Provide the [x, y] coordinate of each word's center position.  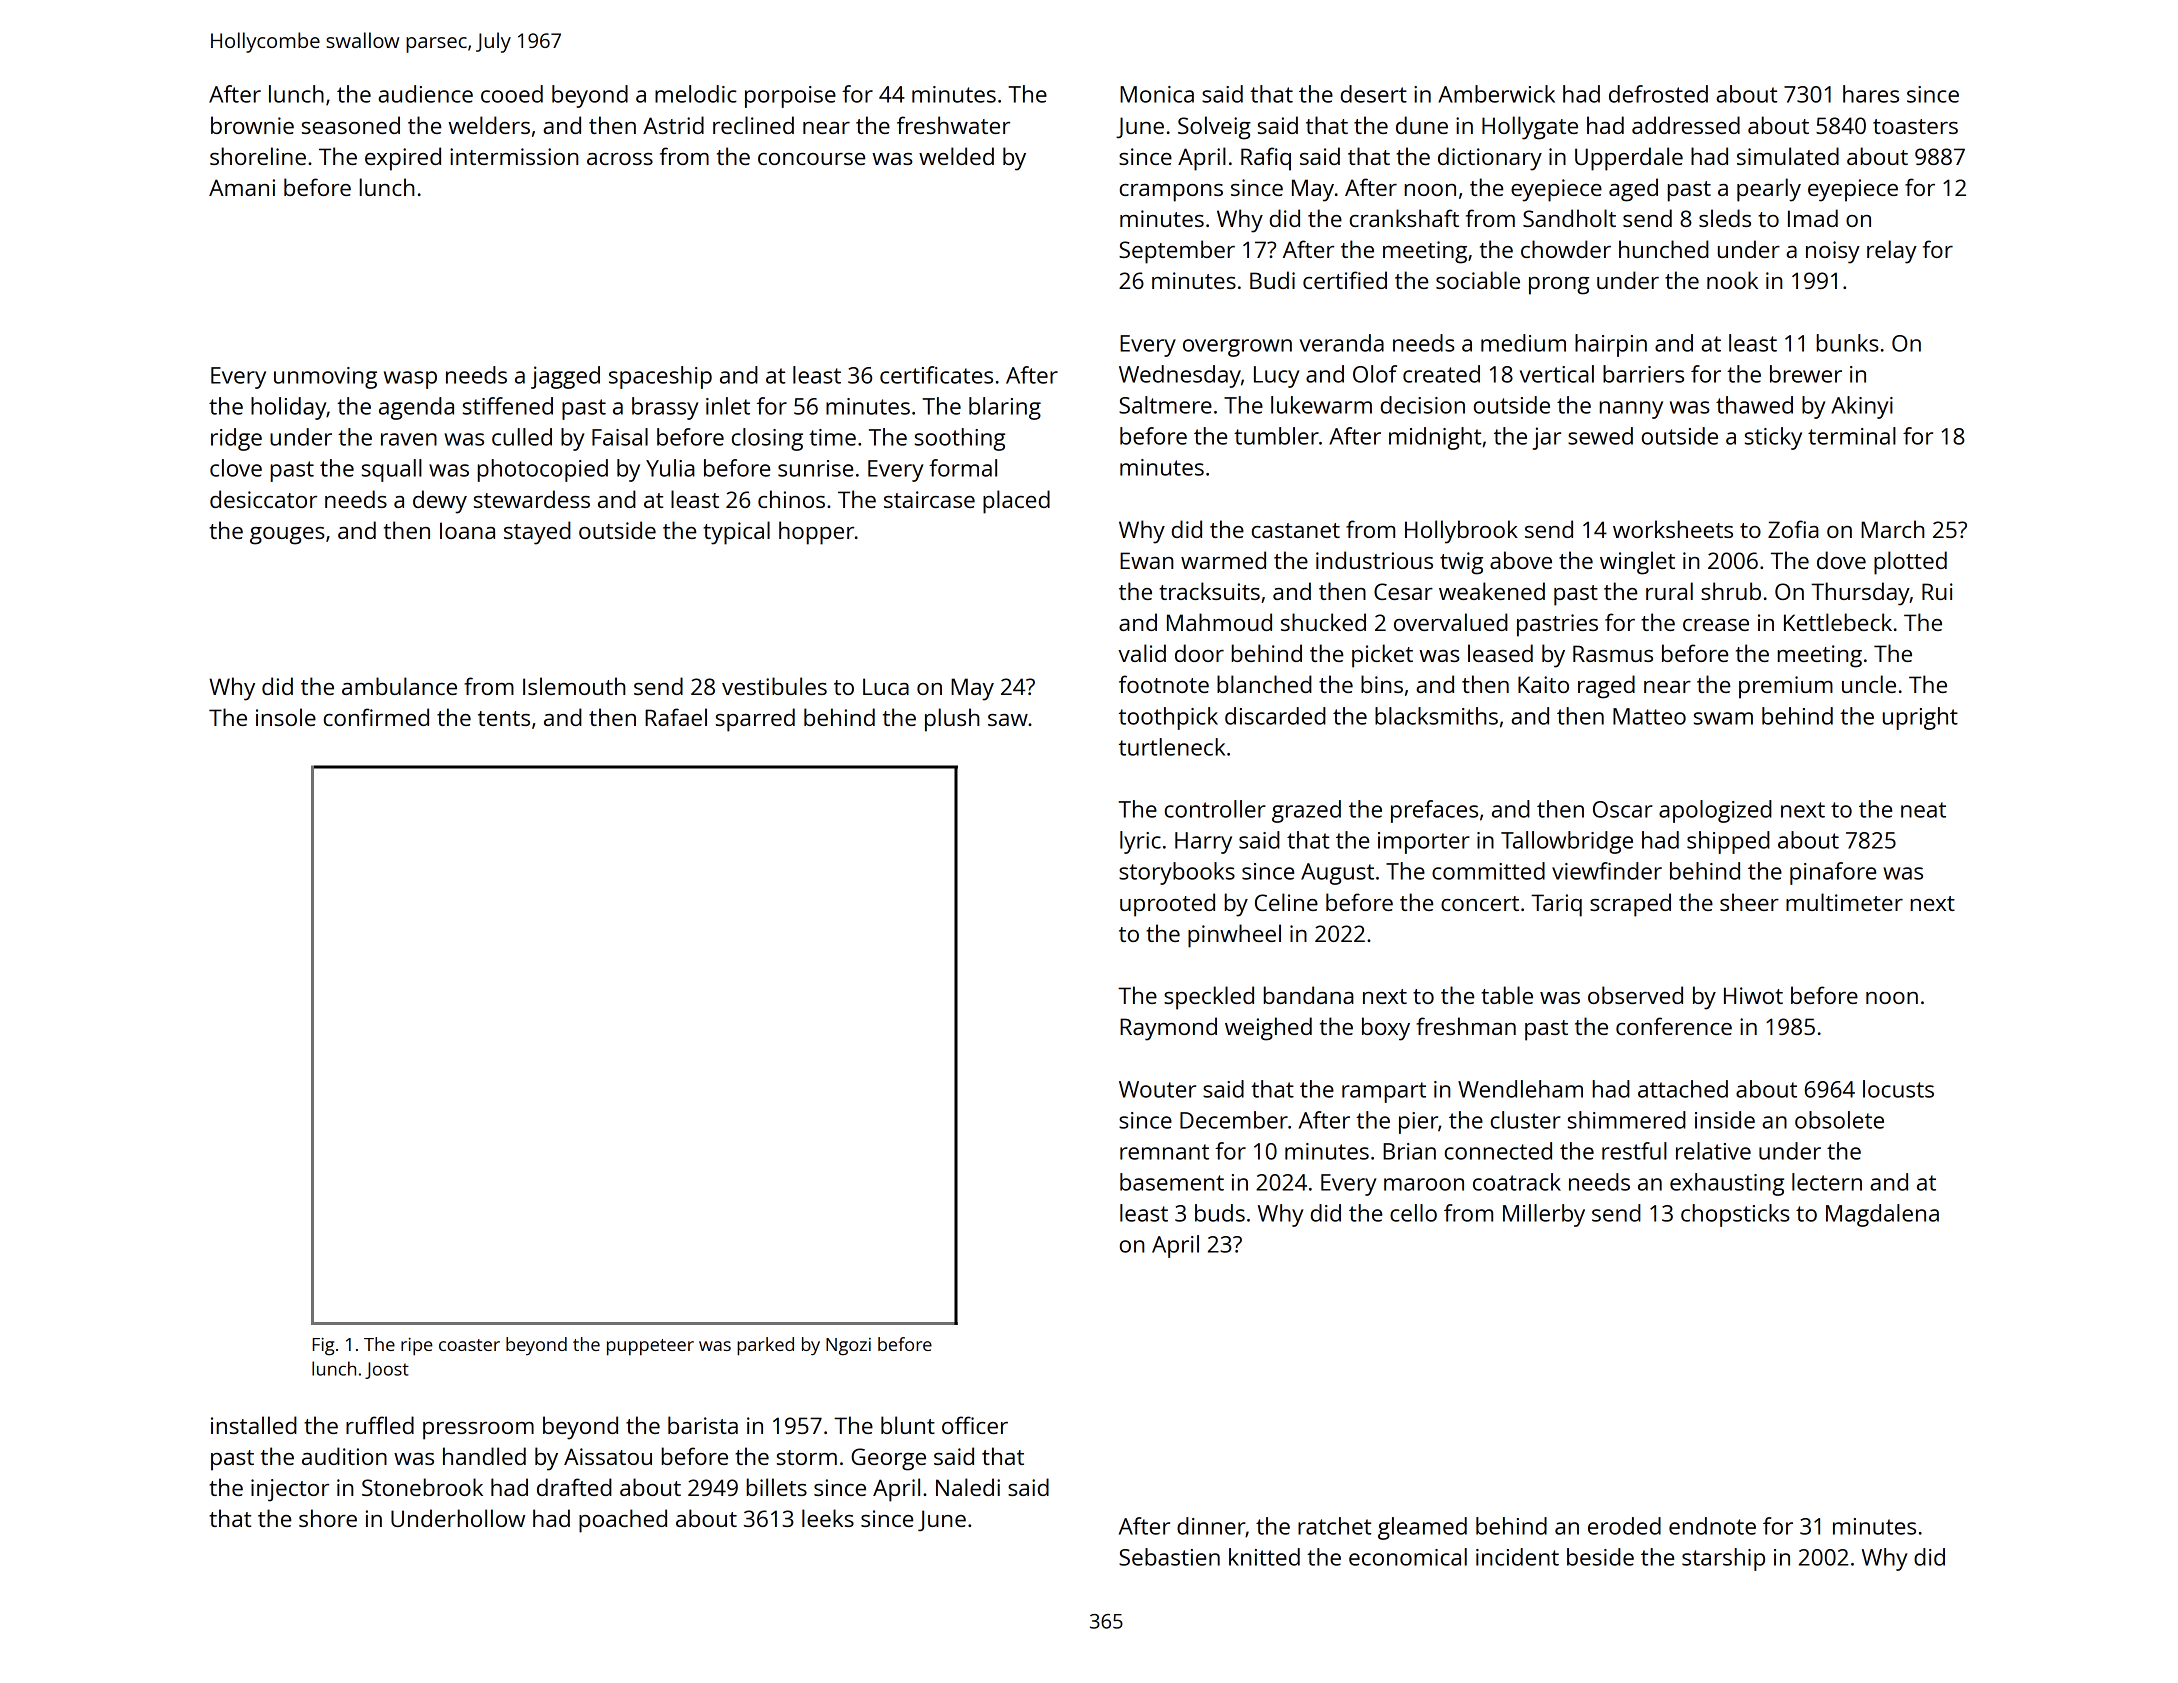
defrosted [1658, 94]
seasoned [351, 125]
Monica [1157, 94]
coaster [469, 1345]
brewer [1806, 374]
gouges [287, 536]
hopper [816, 533]
